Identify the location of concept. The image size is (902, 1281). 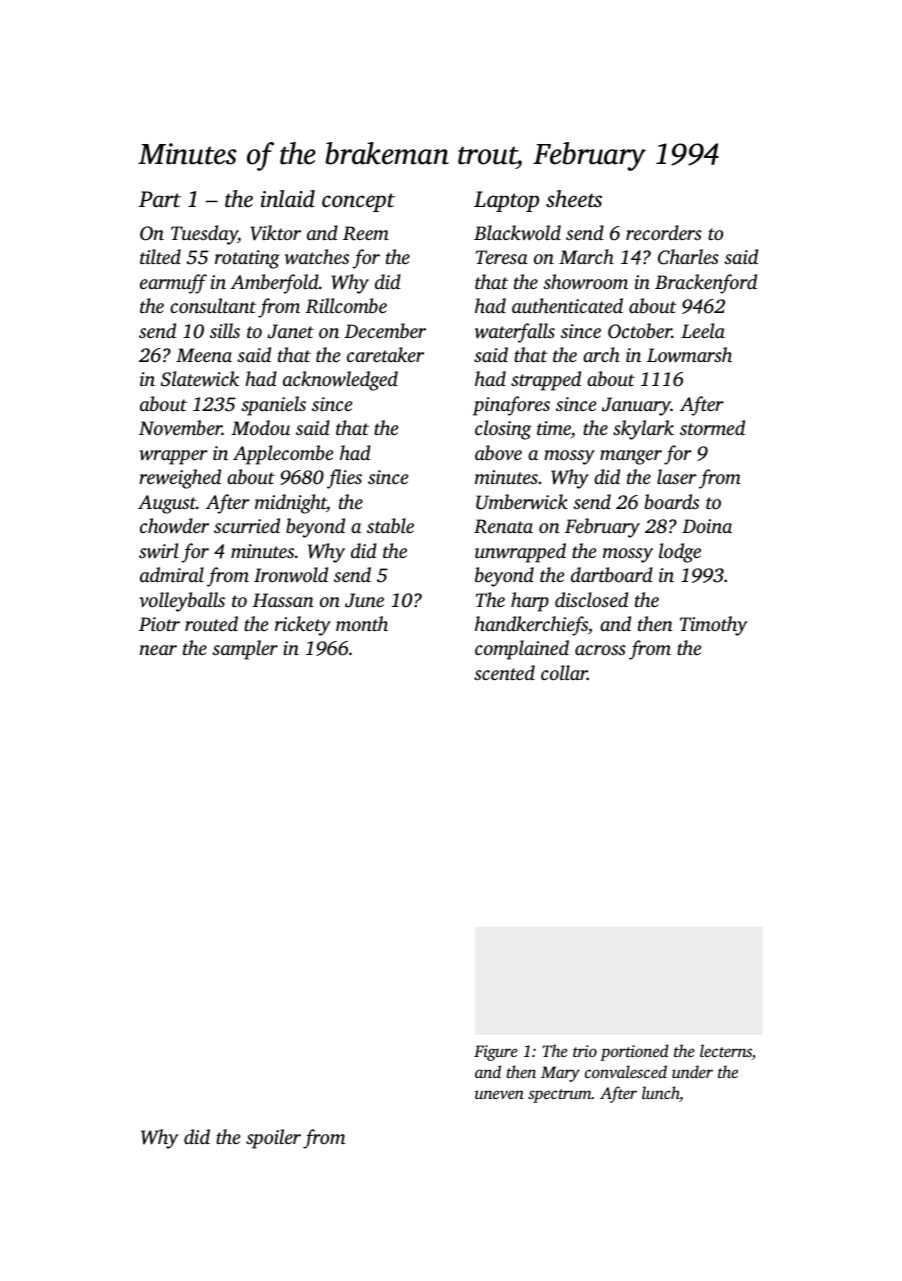
(358, 202).
